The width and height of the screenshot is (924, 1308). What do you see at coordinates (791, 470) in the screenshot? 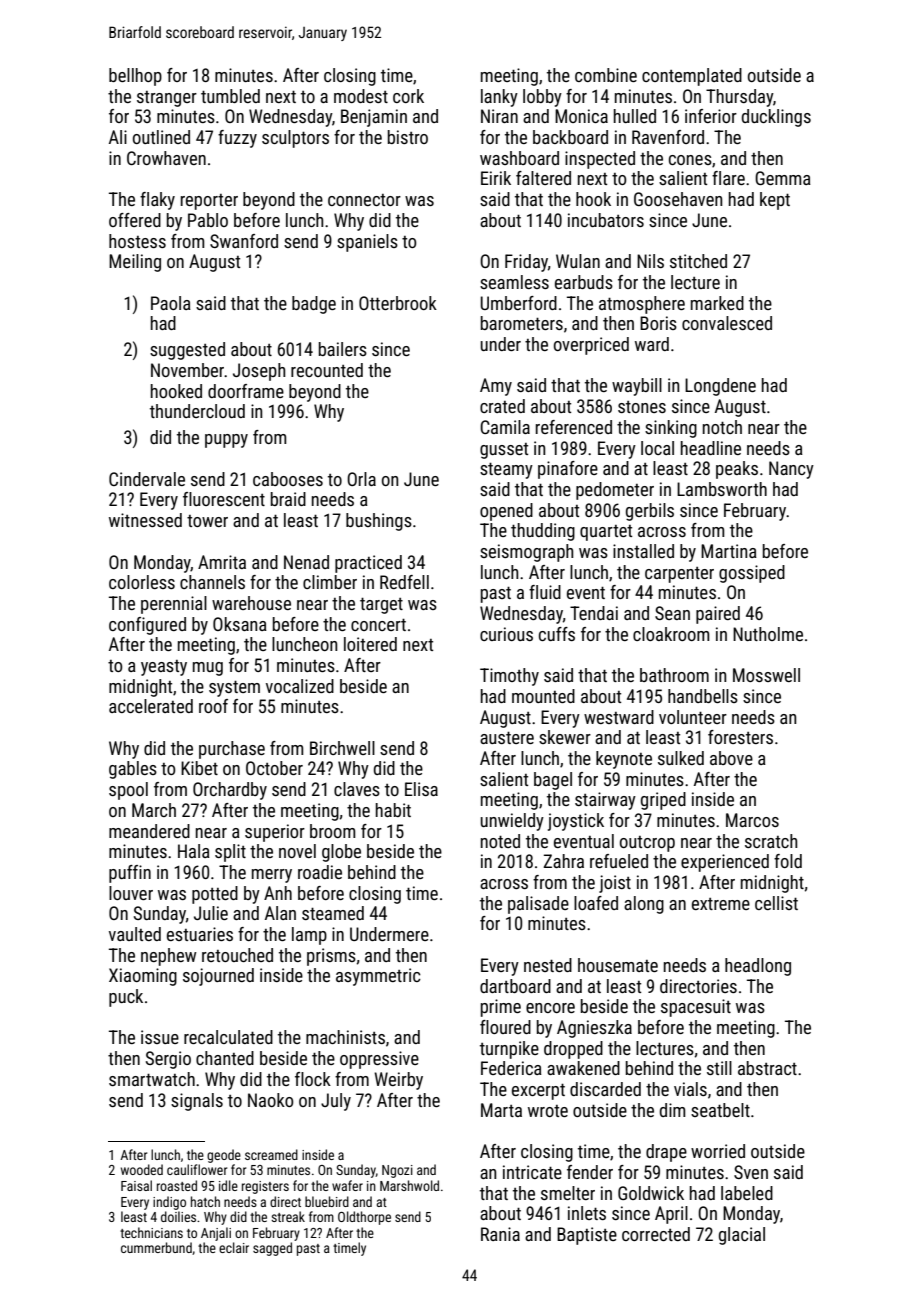
I see `Nancy` at bounding box center [791, 470].
